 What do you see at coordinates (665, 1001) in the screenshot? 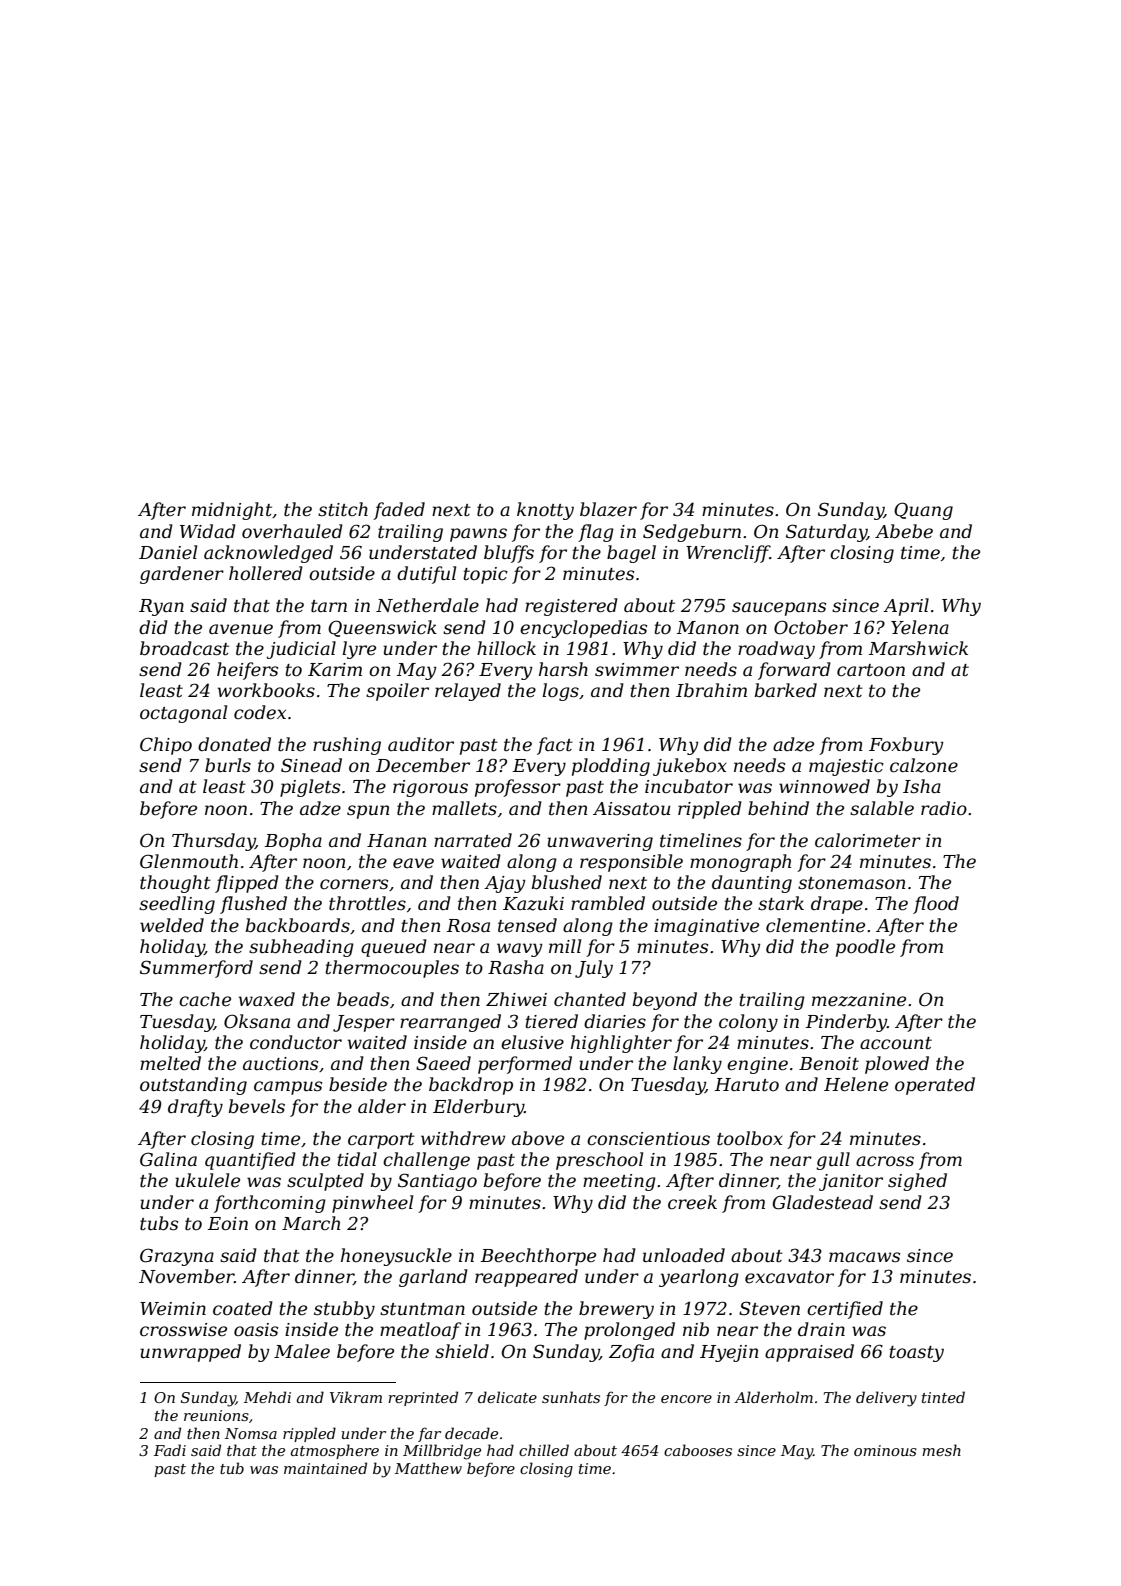
I see `beyond` at bounding box center [665, 1001].
